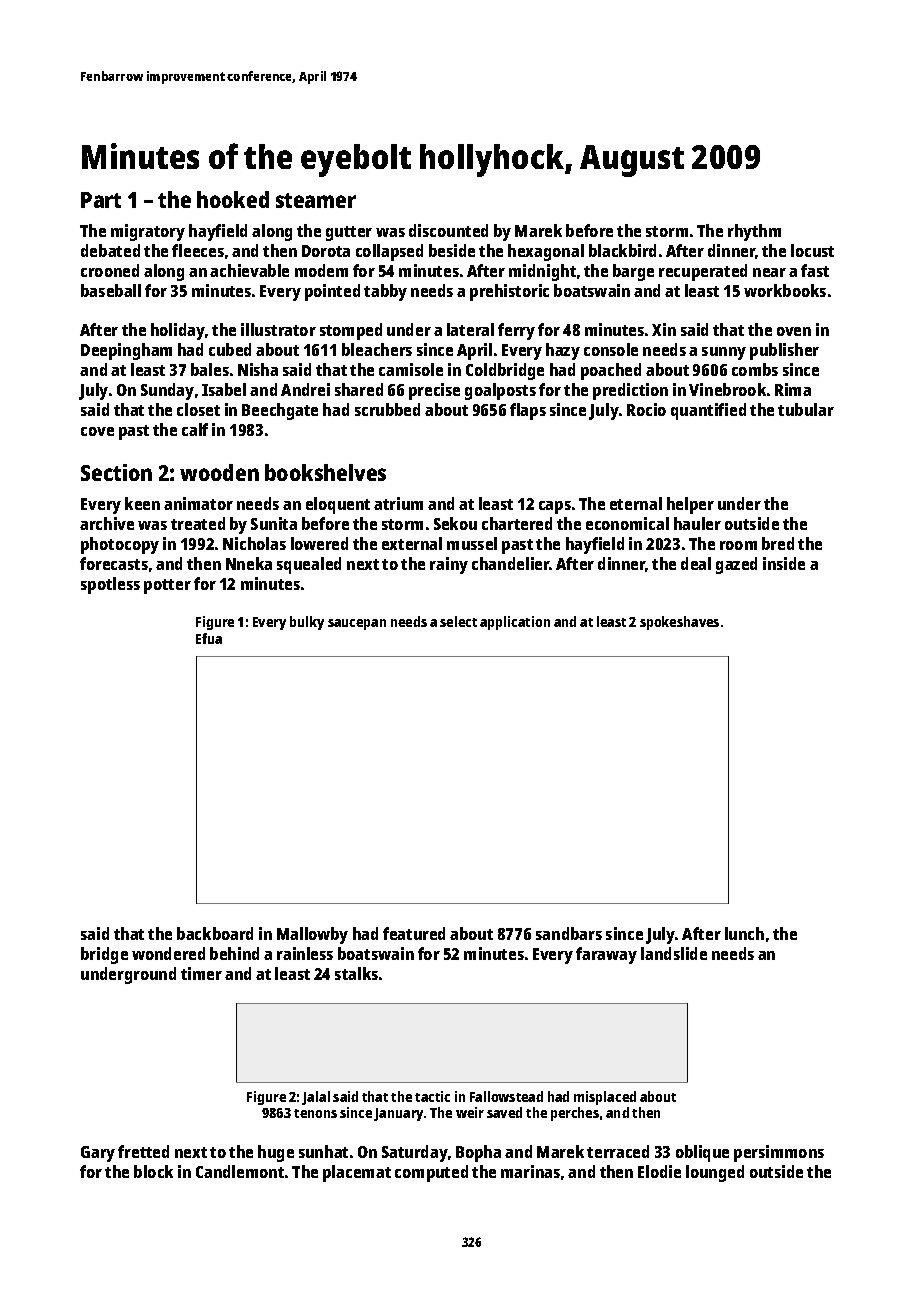 The height and width of the page is (1314, 924). I want to click on crooned, so click(110, 270).
